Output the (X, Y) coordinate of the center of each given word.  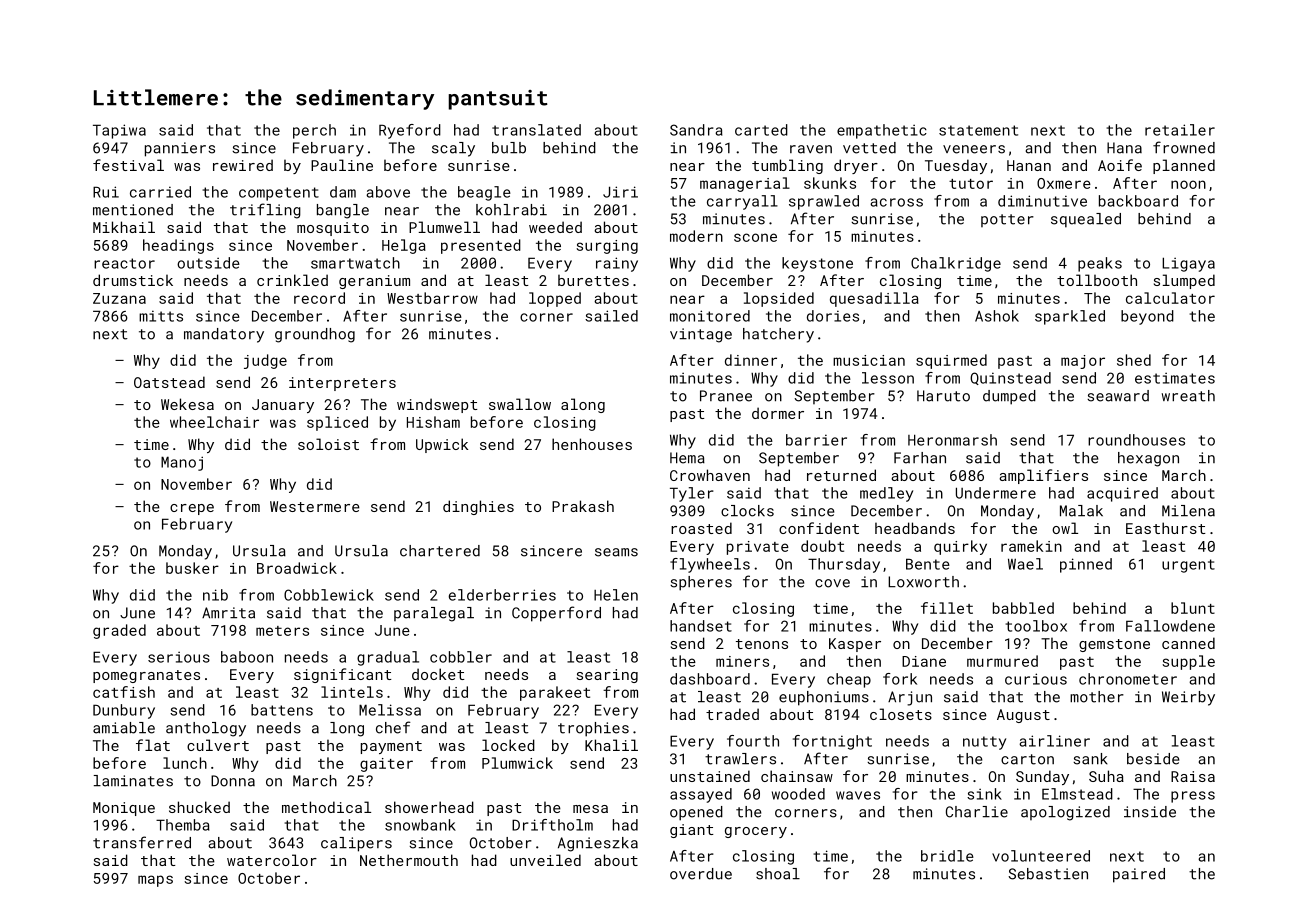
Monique (124, 809)
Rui (106, 192)
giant (692, 831)
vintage (701, 335)
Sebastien (1048, 874)
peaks (1100, 264)
